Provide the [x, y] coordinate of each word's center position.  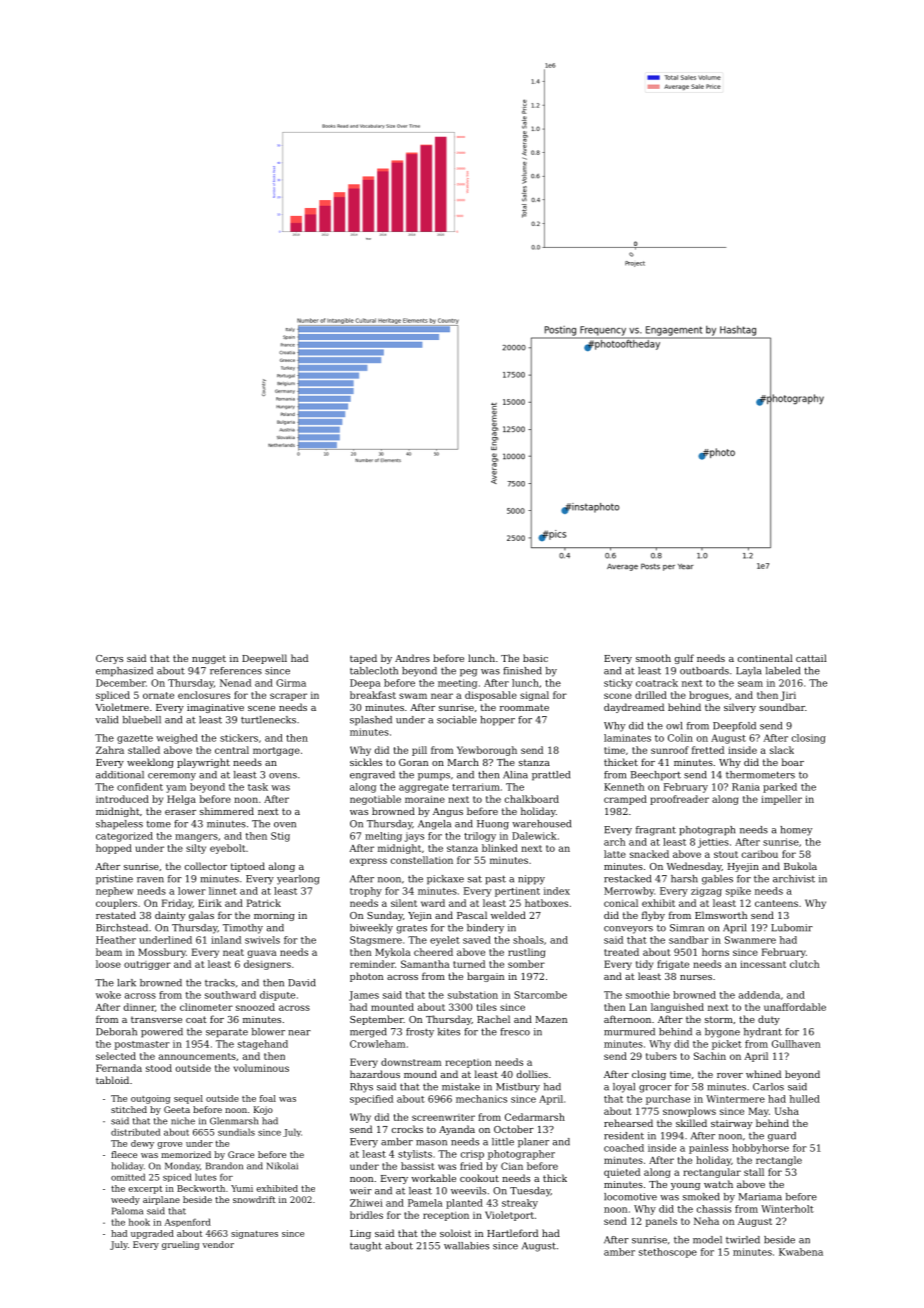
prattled [551, 776]
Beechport [656, 776]
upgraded [152, 1234]
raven [150, 880]
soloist [455, 1233]
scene [261, 708]
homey [796, 831]
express [368, 862]
